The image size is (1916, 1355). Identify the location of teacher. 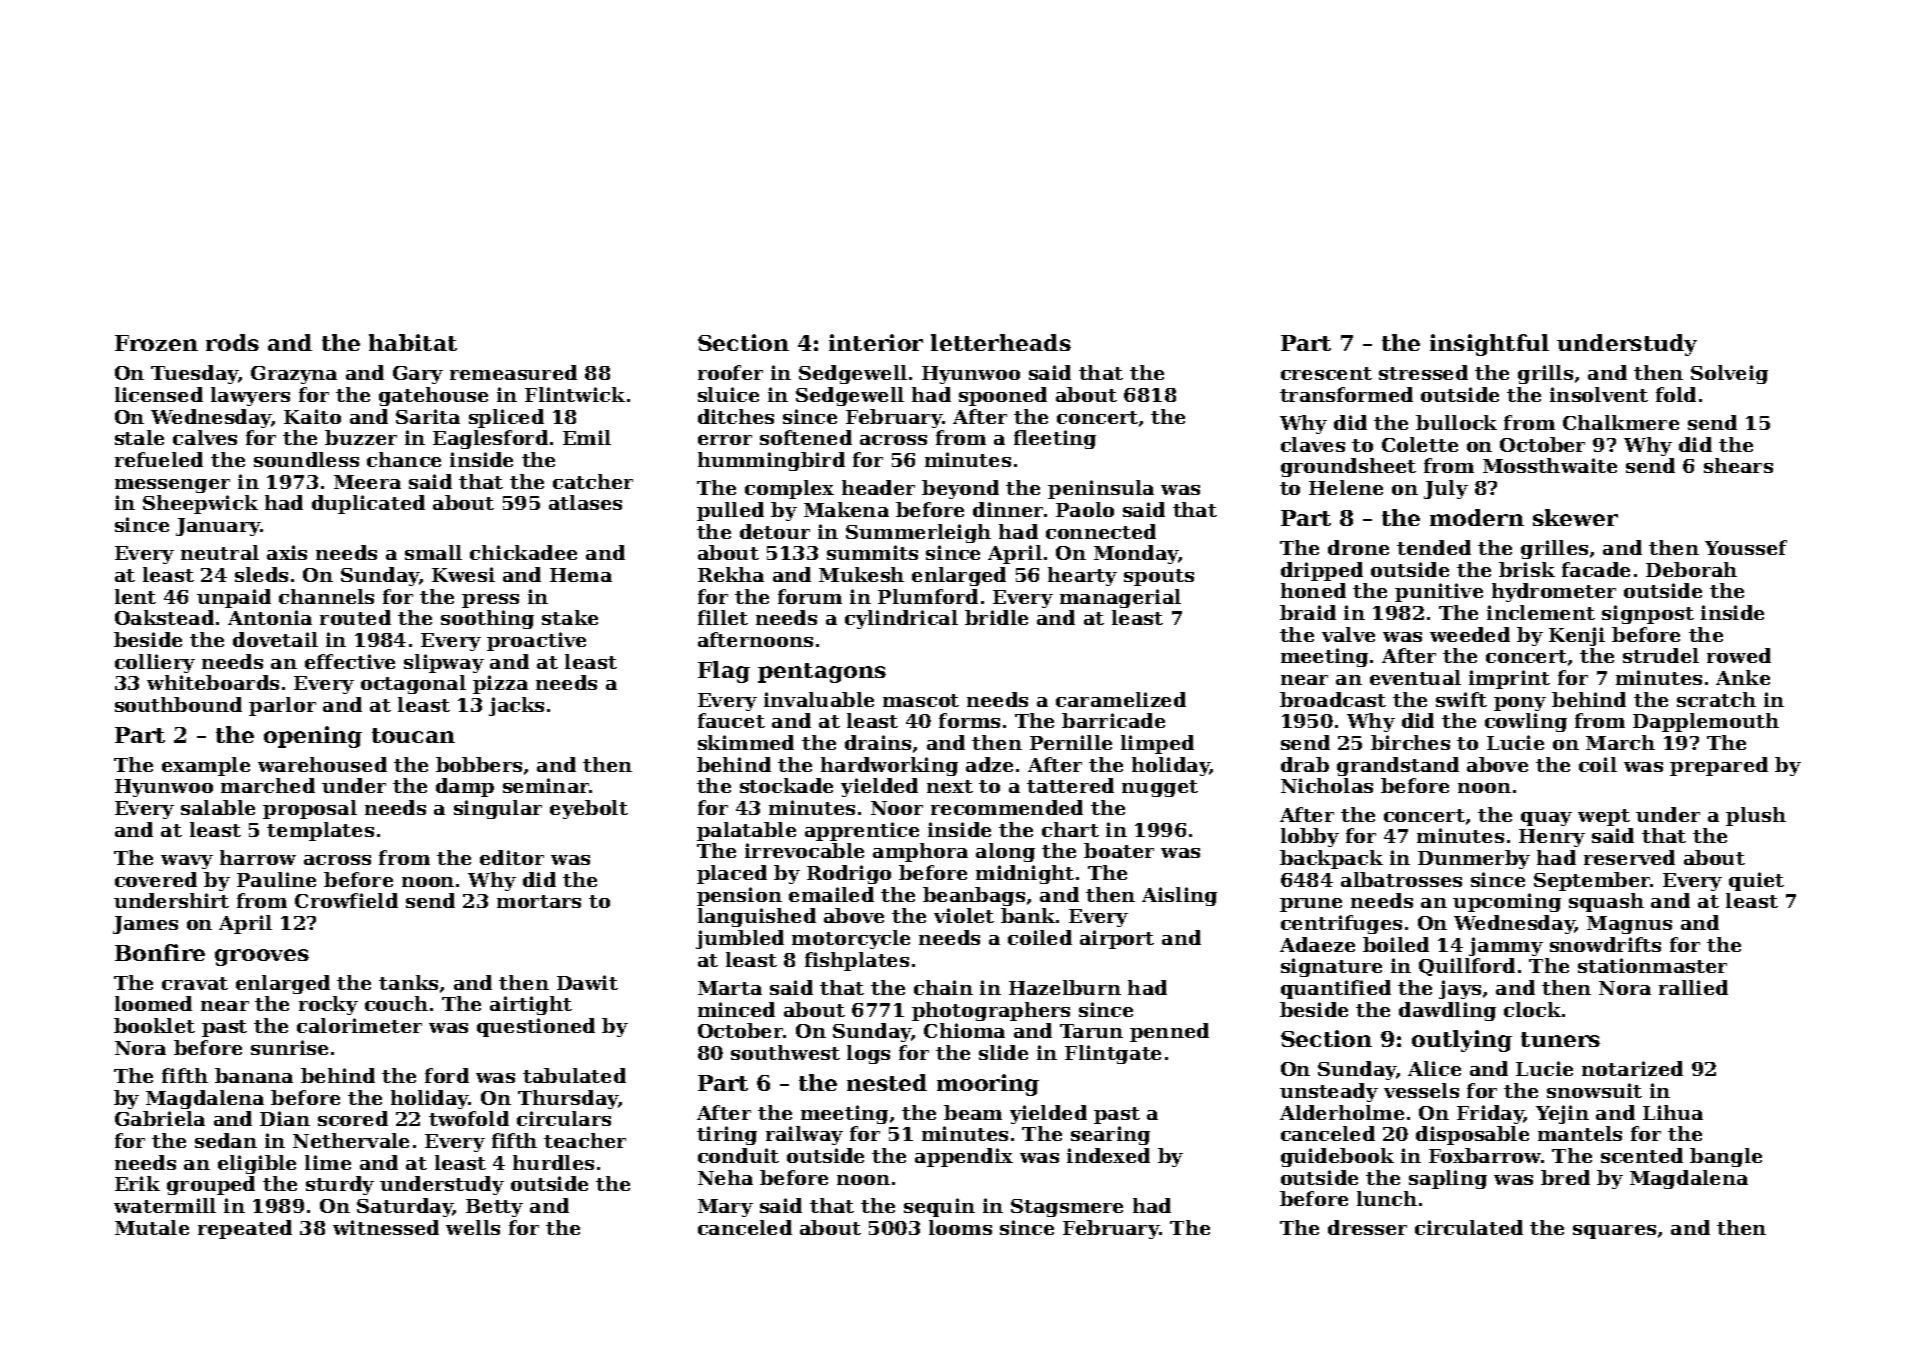
(585, 1140).
